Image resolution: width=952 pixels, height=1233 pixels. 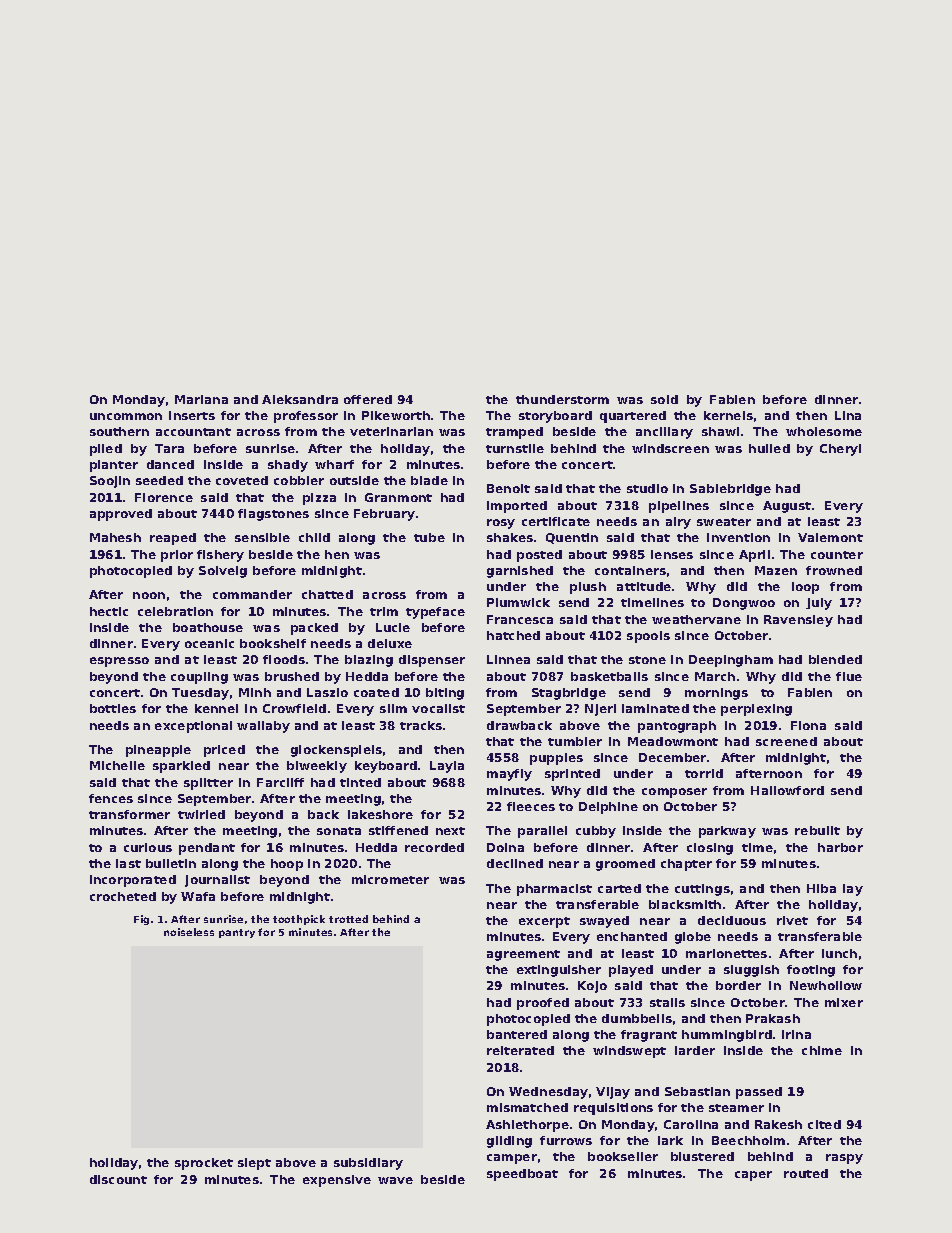 I want to click on Cheryl, so click(x=840, y=450).
